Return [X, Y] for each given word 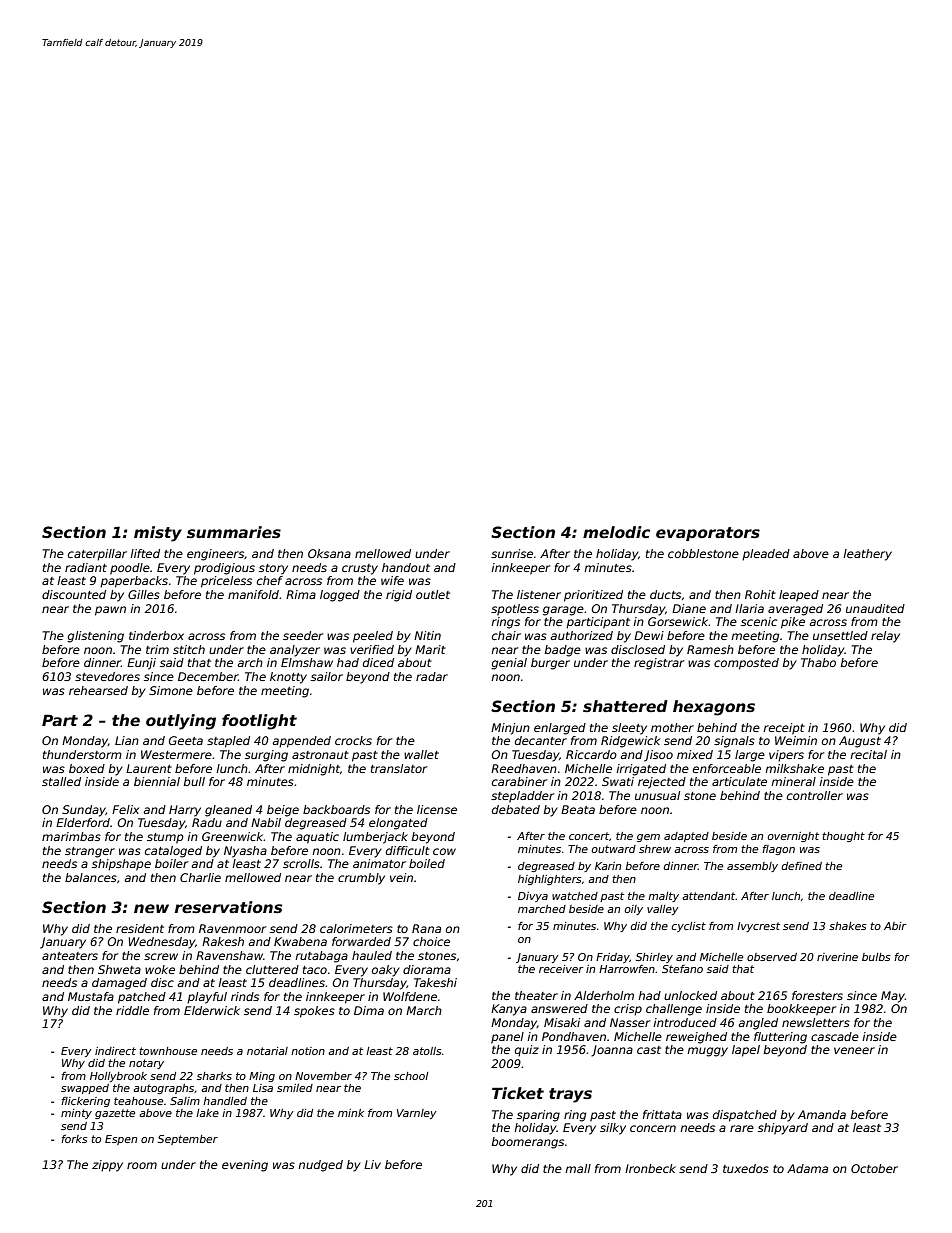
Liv [372, 1164]
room [142, 1165]
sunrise [512, 553]
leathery [867, 555]
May [893, 997]
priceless [226, 582]
